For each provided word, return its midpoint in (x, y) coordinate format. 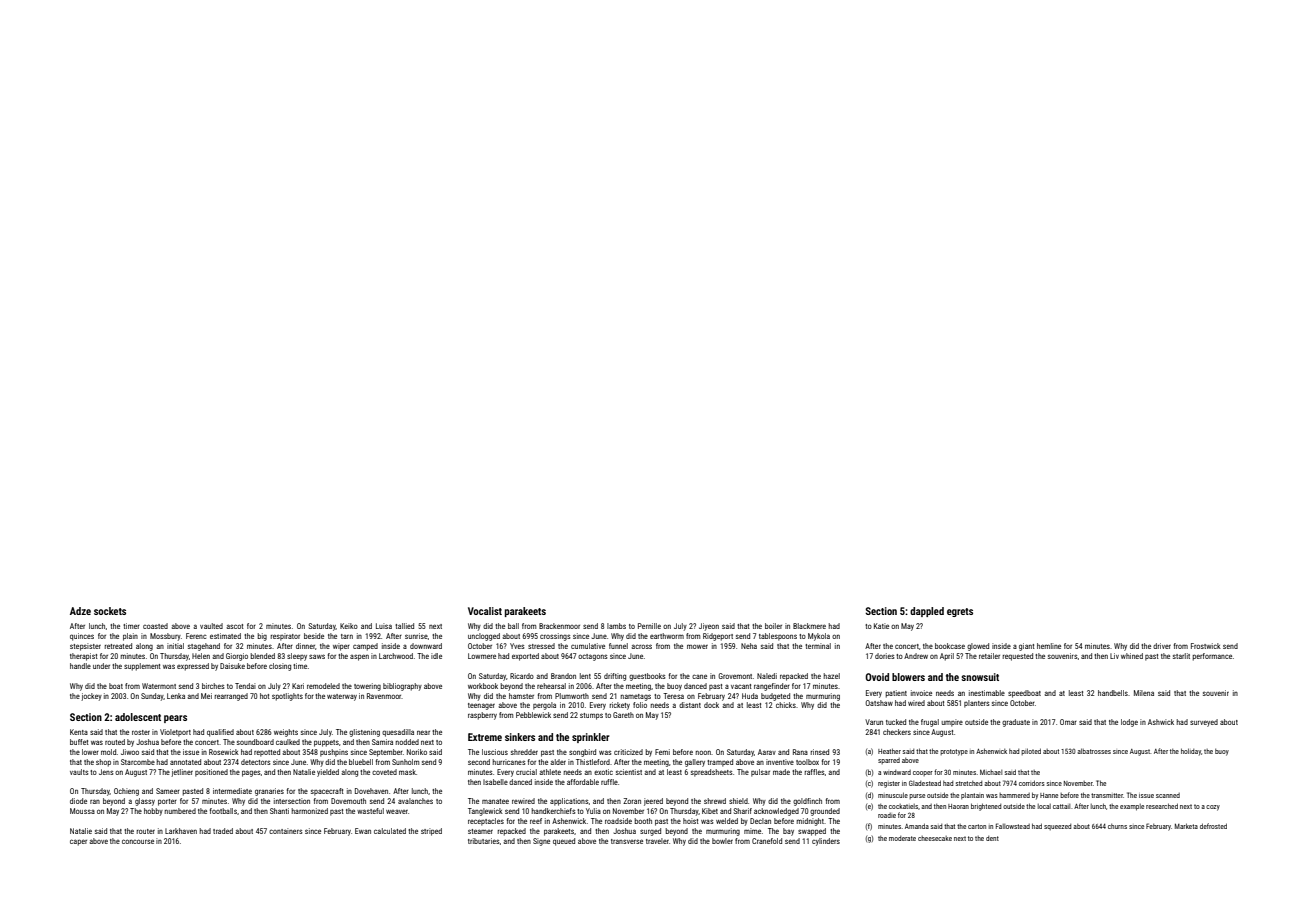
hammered (1014, 795)
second (479, 762)
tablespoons (778, 637)
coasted (155, 626)
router (146, 831)
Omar (1068, 722)
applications (569, 802)
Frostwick (1206, 646)
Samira (382, 742)
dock (711, 705)
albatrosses (1094, 751)
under (101, 666)
